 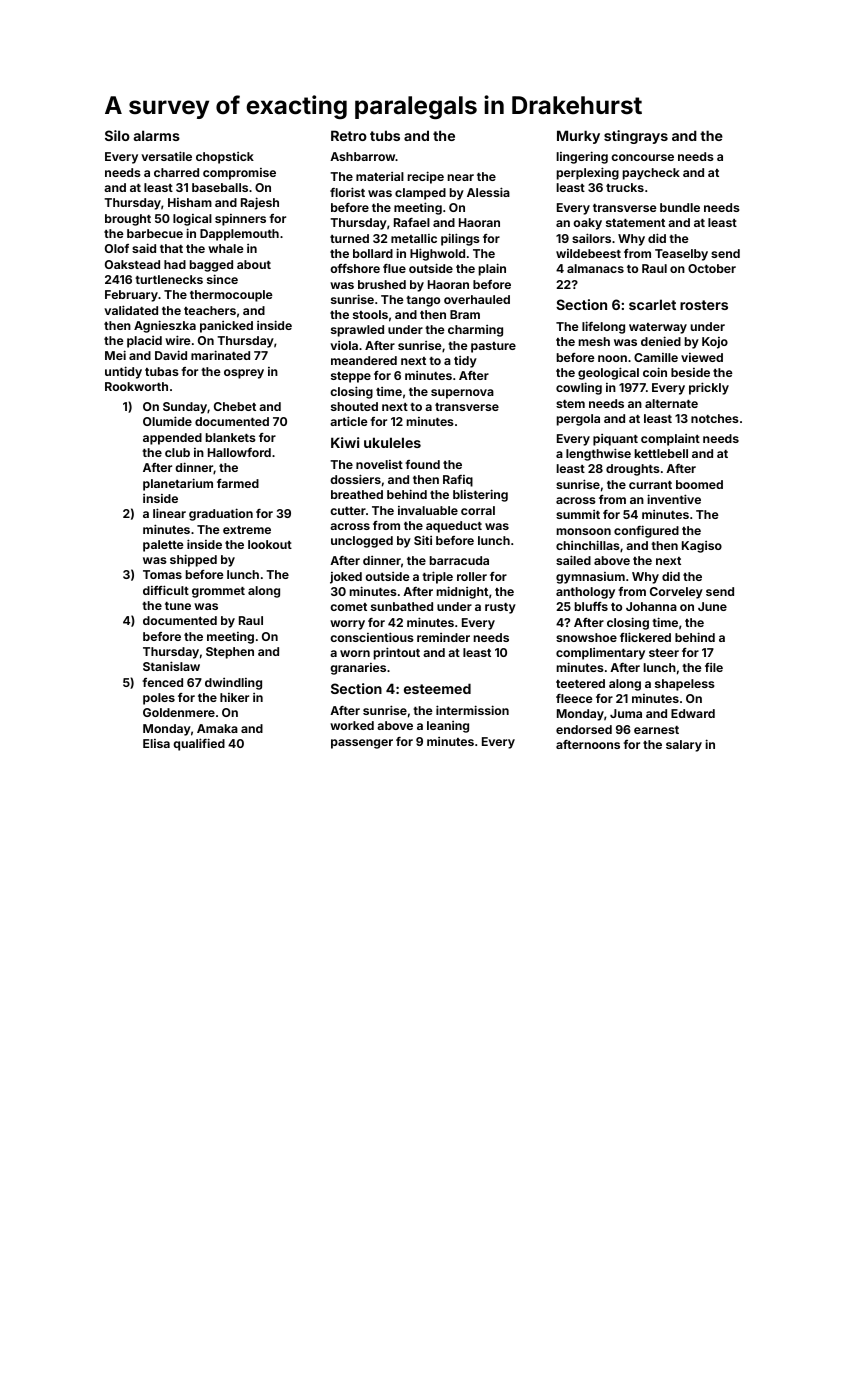 What do you see at coordinates (233, 684) in the screenshot?
I see `dwindling` at bounding box center [233, 684].
